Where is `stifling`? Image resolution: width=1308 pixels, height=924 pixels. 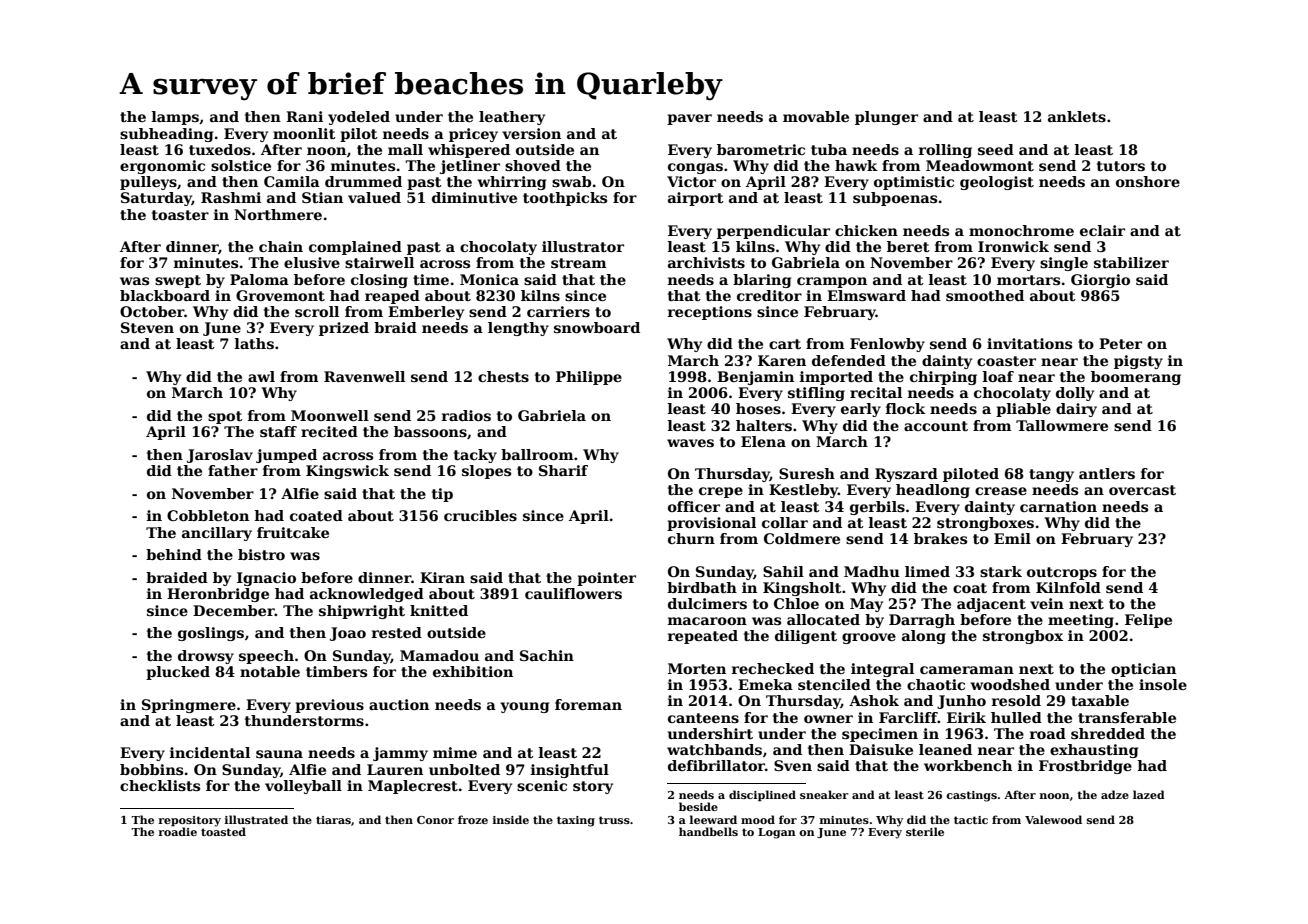 stifling is located at coordinates (816, 394).
